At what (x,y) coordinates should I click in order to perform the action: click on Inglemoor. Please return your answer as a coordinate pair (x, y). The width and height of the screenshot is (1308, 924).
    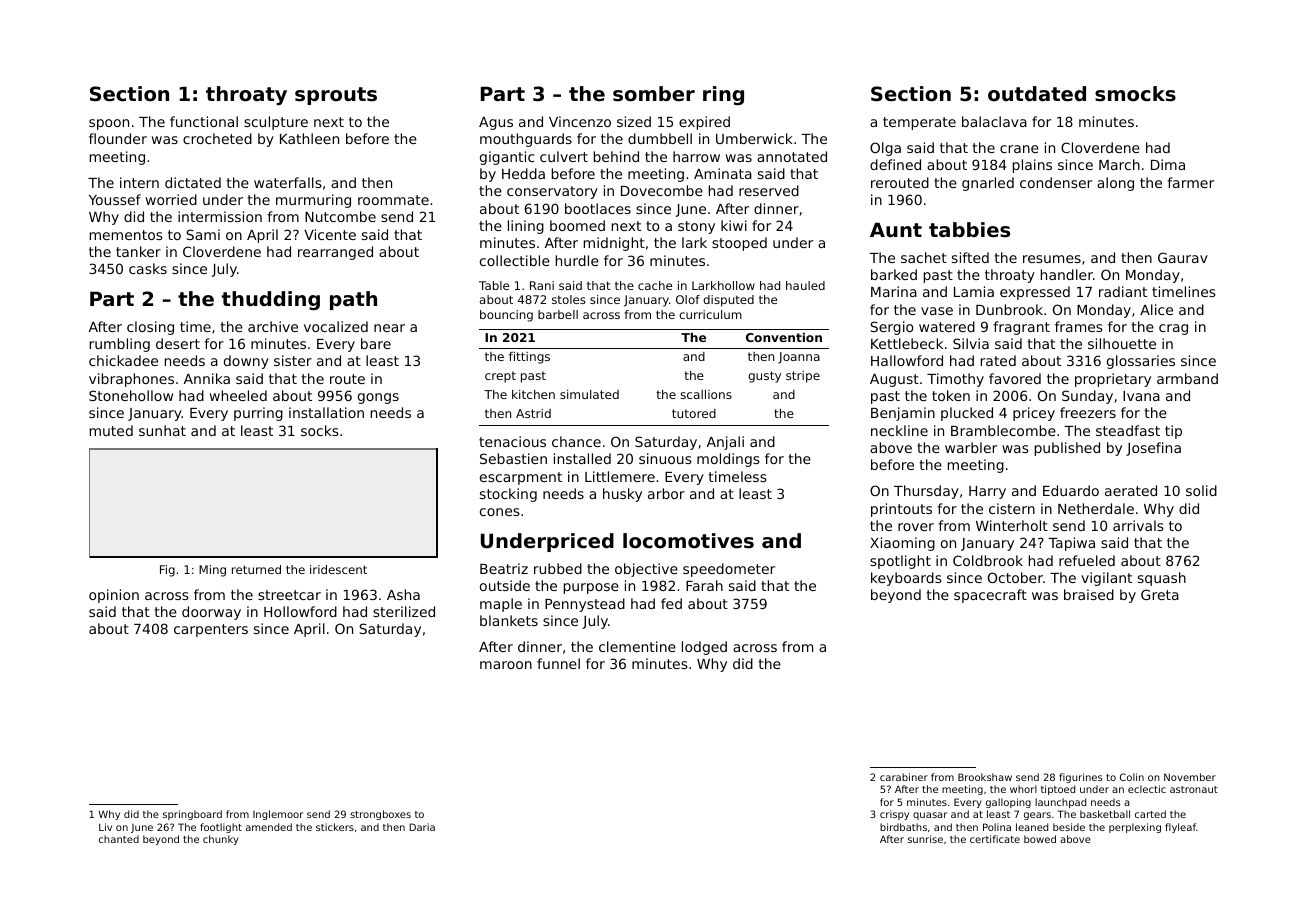
    Looking at the image, I should click on (278, 815).
